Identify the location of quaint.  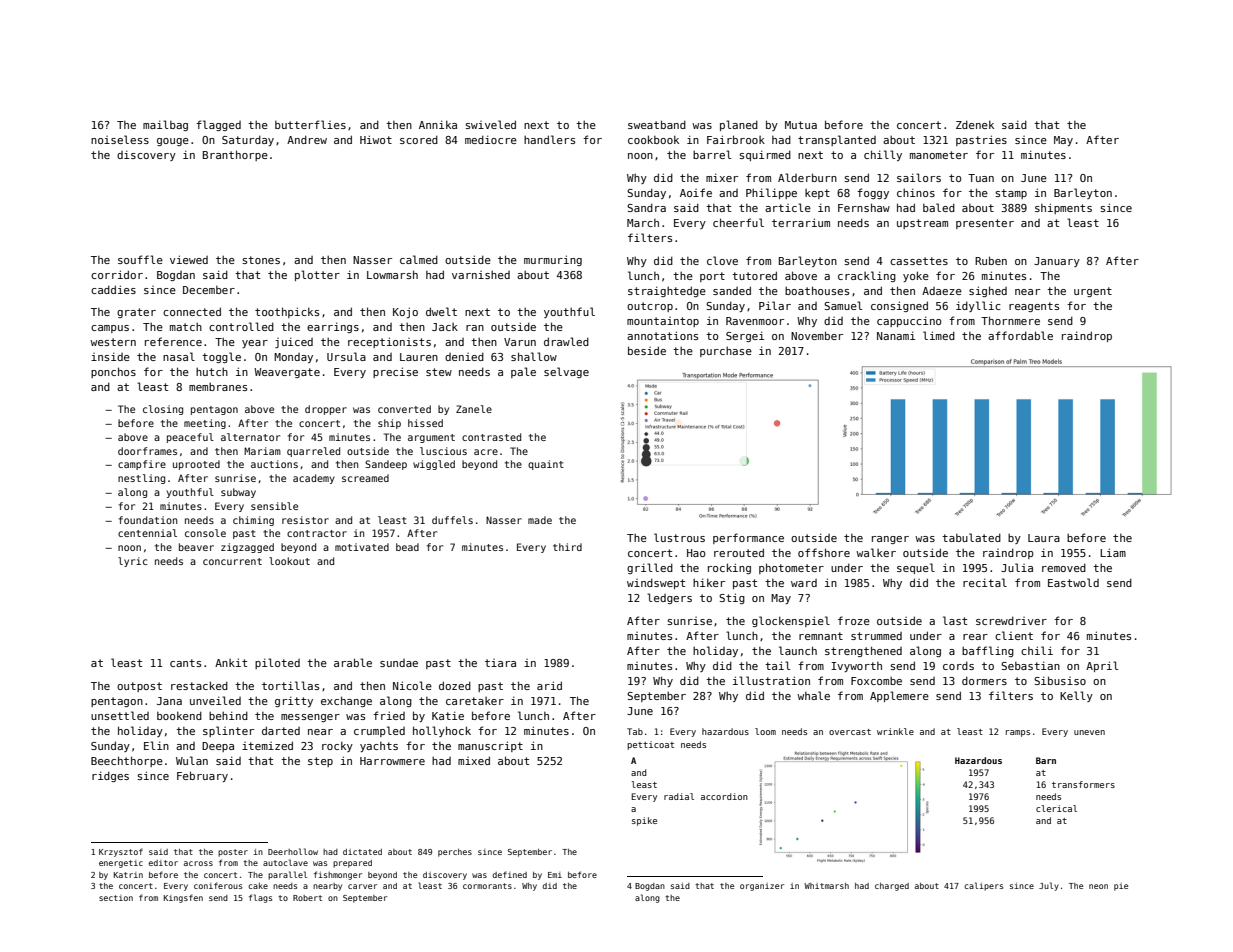
(546, 465).
